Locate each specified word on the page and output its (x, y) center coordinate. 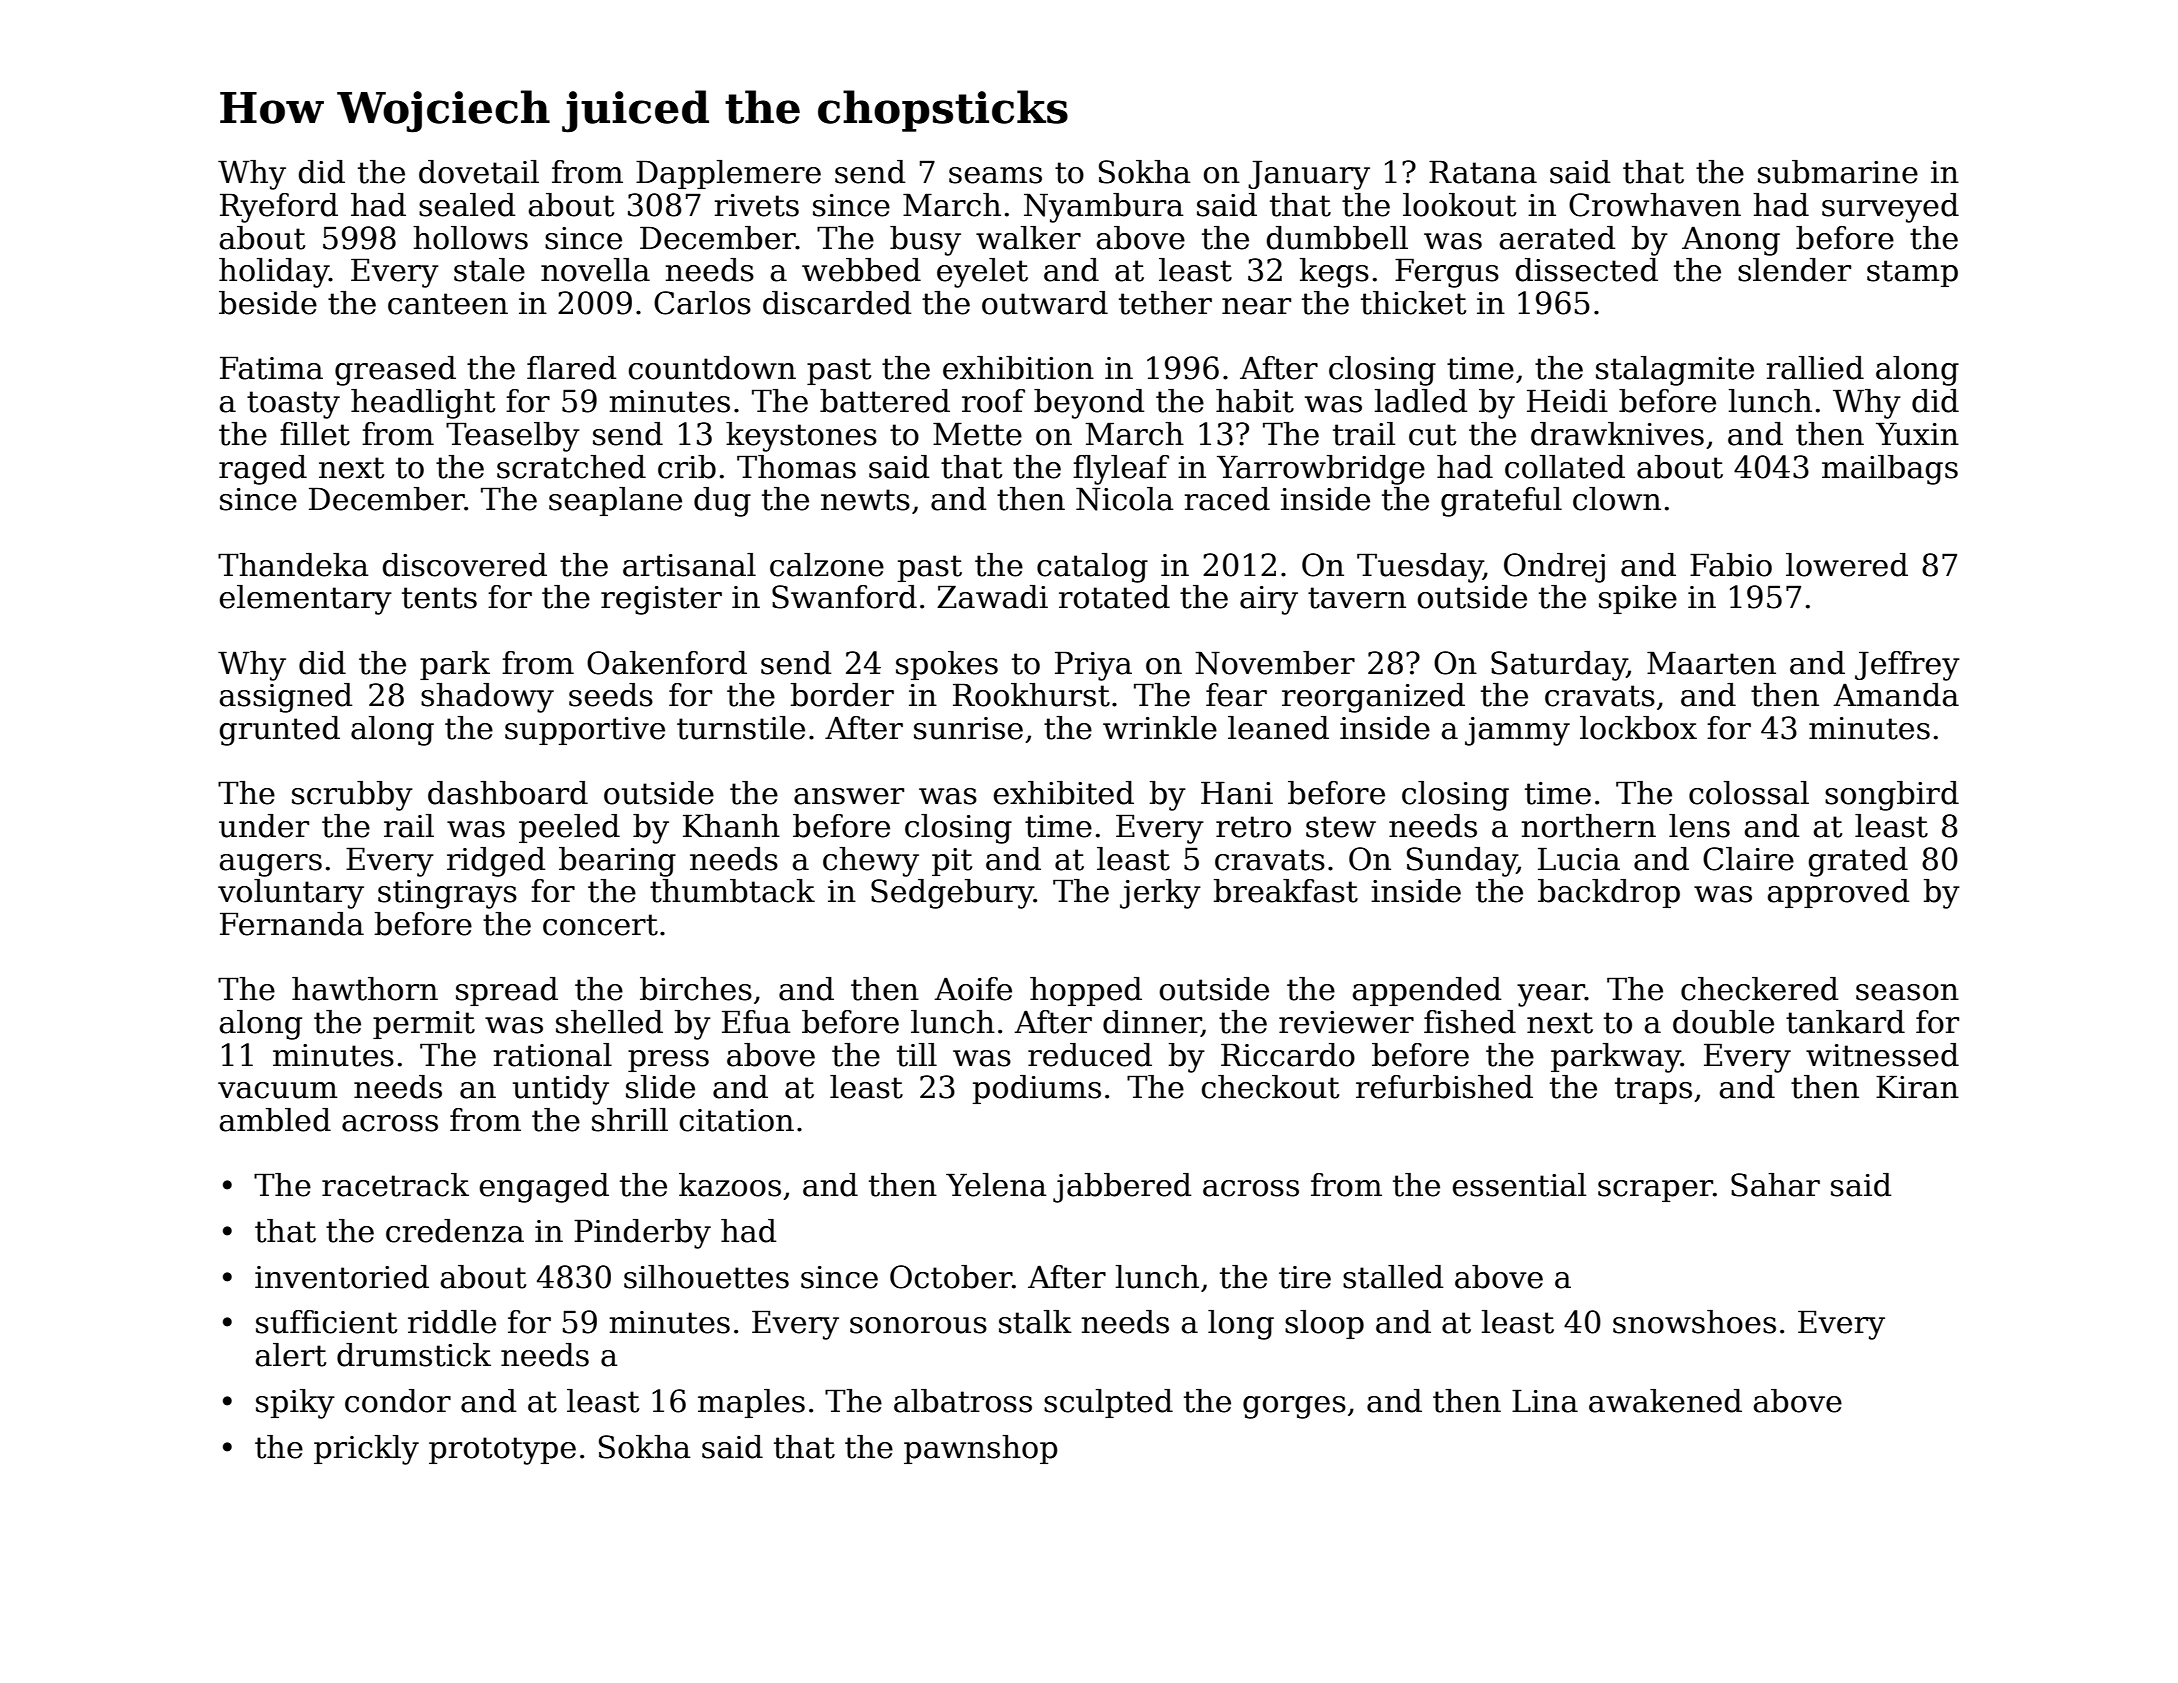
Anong (1731, 241)
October (951, 1277)
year (1551, 995)
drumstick (414, 1355)
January (1309, 175)
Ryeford (279, 208)
